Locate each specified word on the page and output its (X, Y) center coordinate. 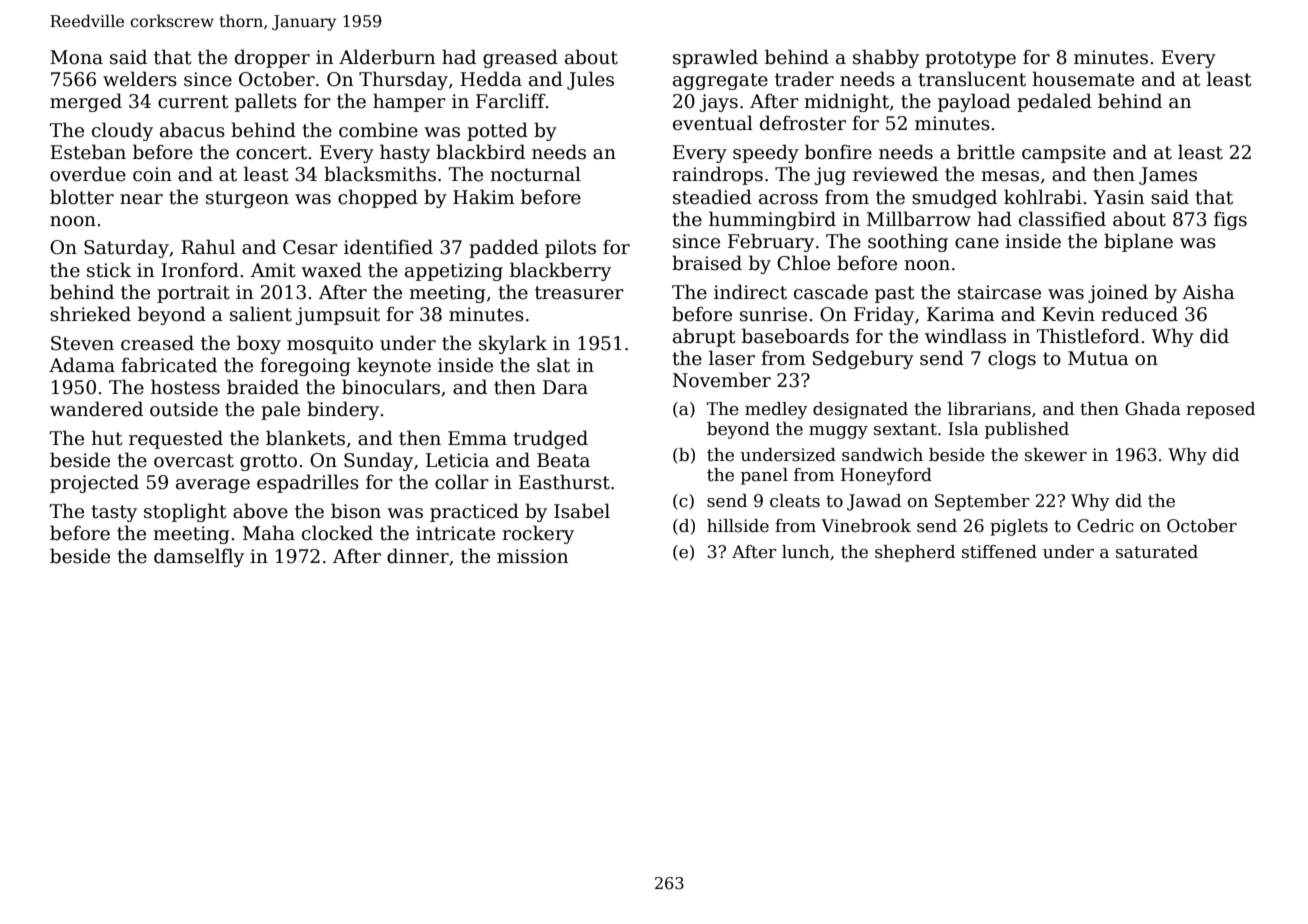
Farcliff (511, 101)
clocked (337, 533)
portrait (193, 294)
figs (1230, 221)
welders (140, 79)
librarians (989, 409)
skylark (513, 344)
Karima (961, 314)
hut (107, 438)
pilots (570, 248)
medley (776, 410)
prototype (970, 59)
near (141, 199)
